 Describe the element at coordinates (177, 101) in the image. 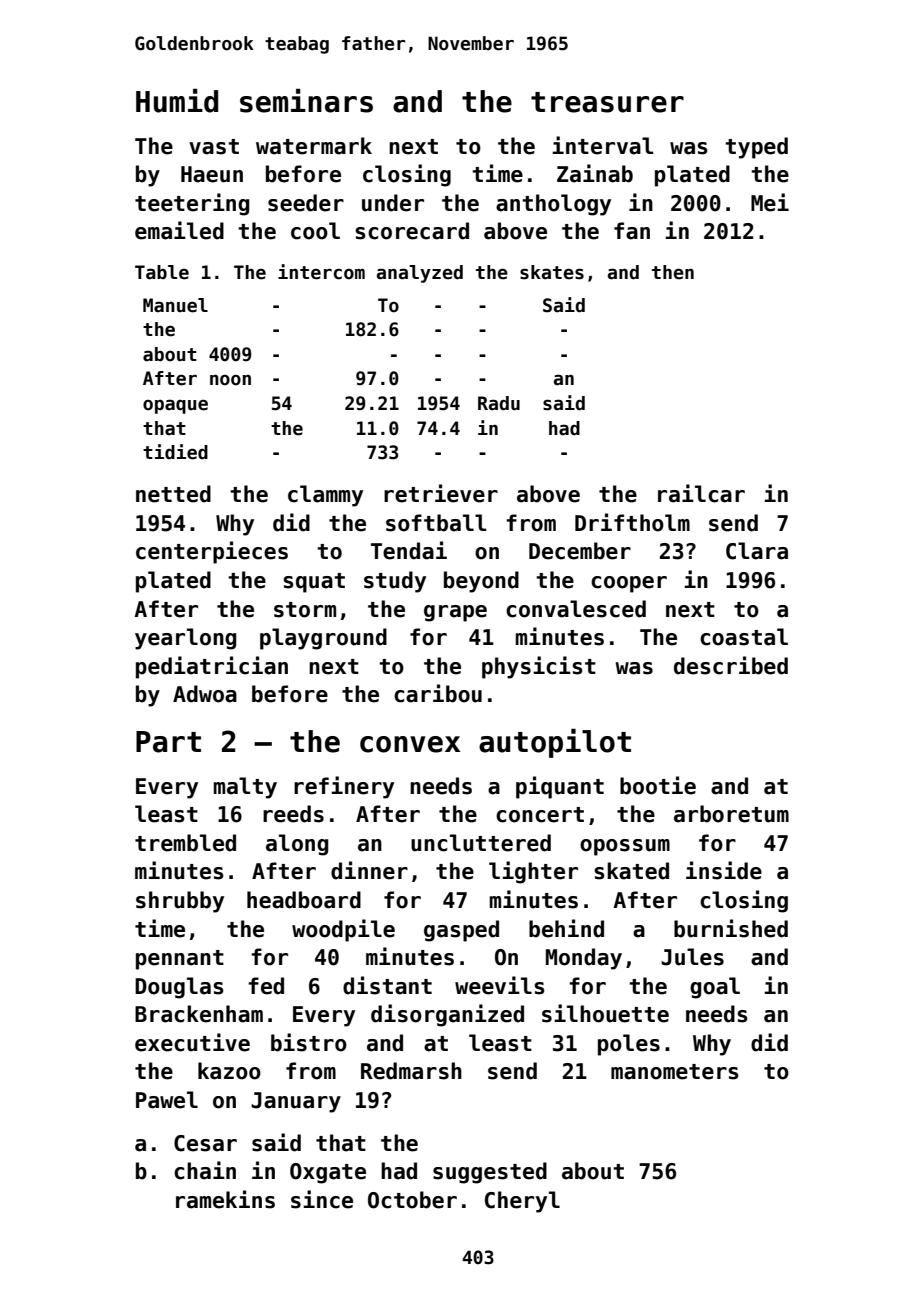

I see `Humid` at that location.
